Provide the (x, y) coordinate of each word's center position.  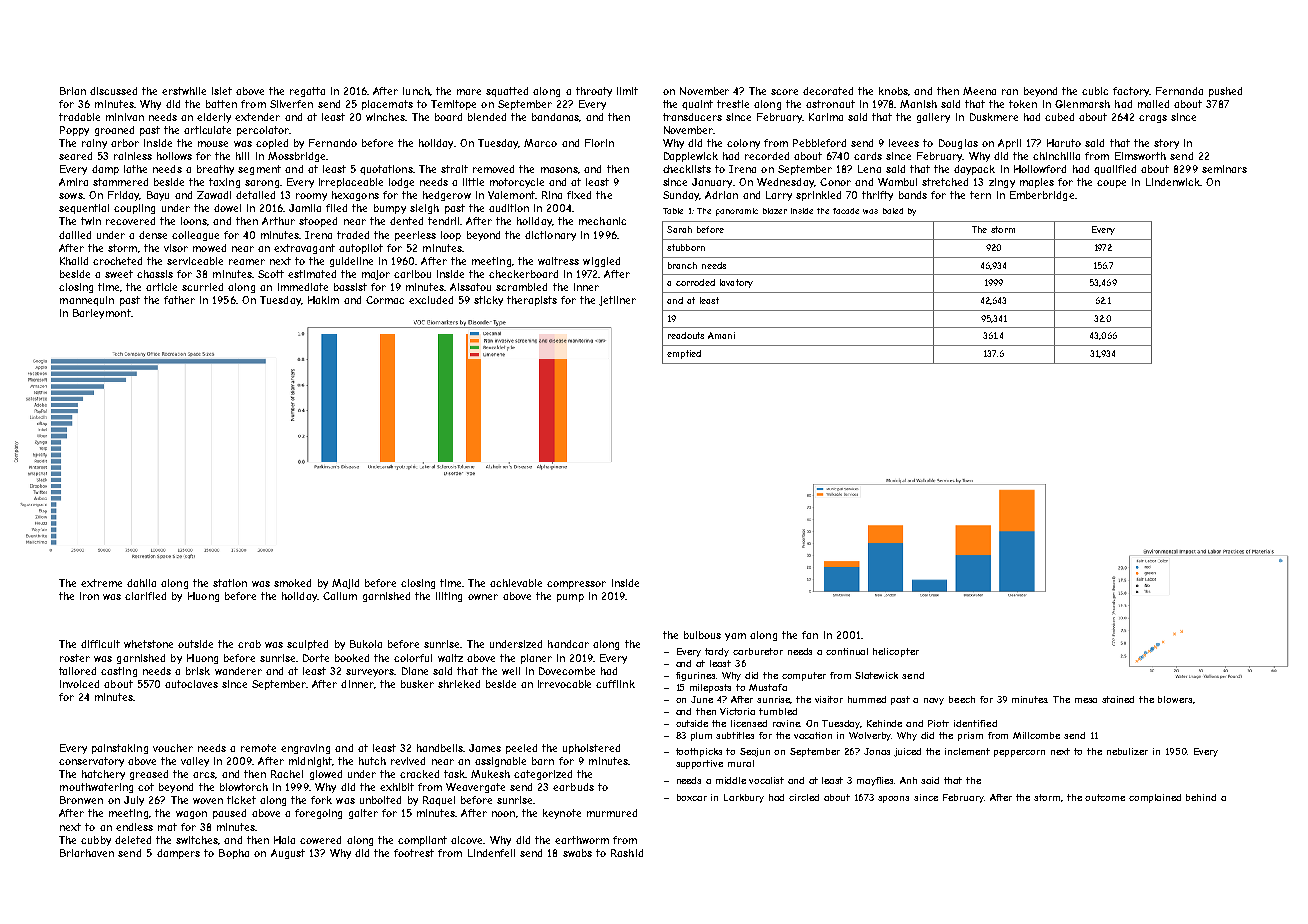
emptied (684, 354)
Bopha (234, 854)
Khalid (74, 261)
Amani (721, 335)
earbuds (573, 787)
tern (980, 195)
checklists (687, 169)
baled (893, 211)
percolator (263, 131)
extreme (101, 583)
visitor (829, 699)
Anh (908, 780)
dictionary (550, 236)
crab (249, 644)
